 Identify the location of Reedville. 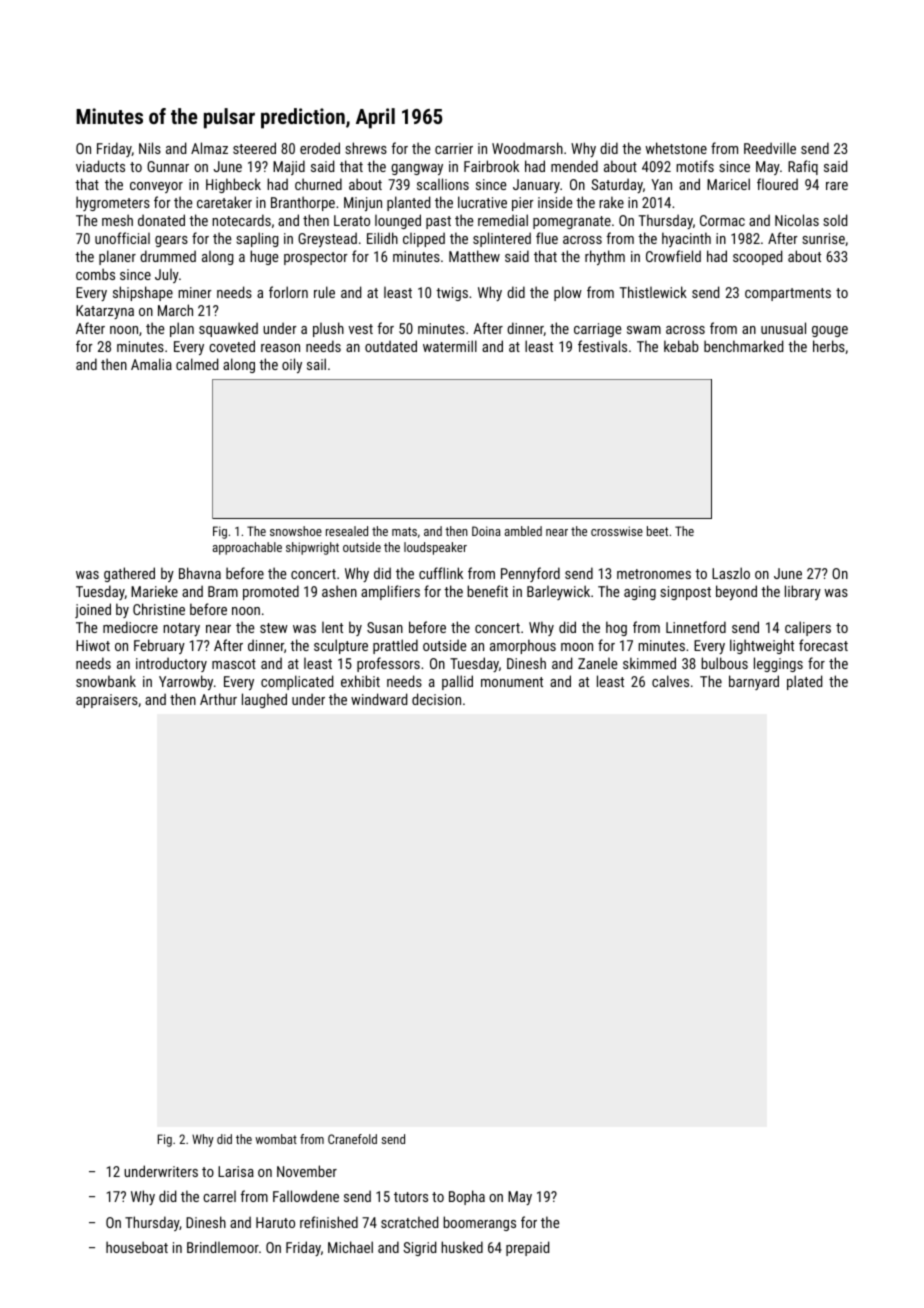
(770, 148).
